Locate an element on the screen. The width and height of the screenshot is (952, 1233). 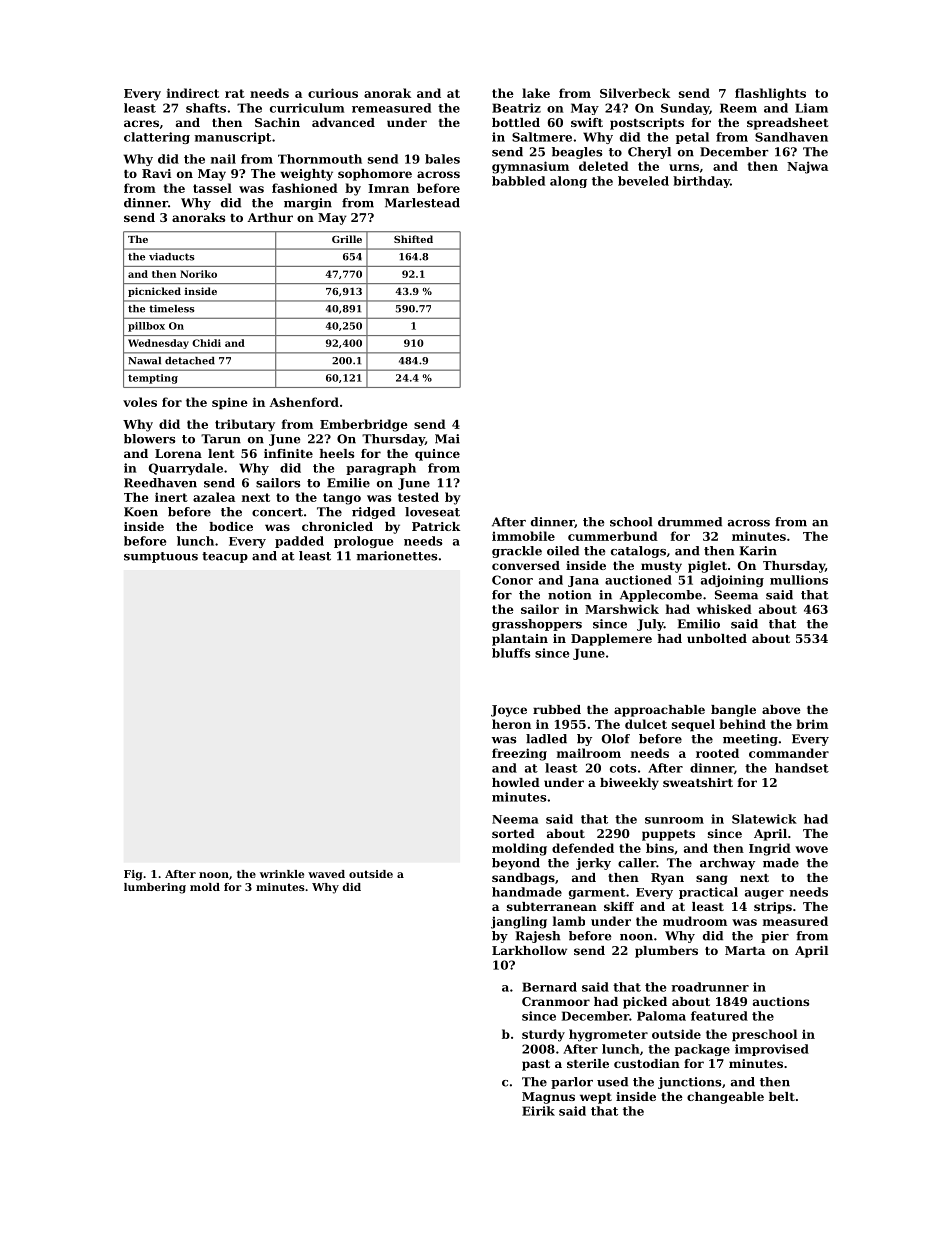
Eirik is located at coordinates (538, 1111).
